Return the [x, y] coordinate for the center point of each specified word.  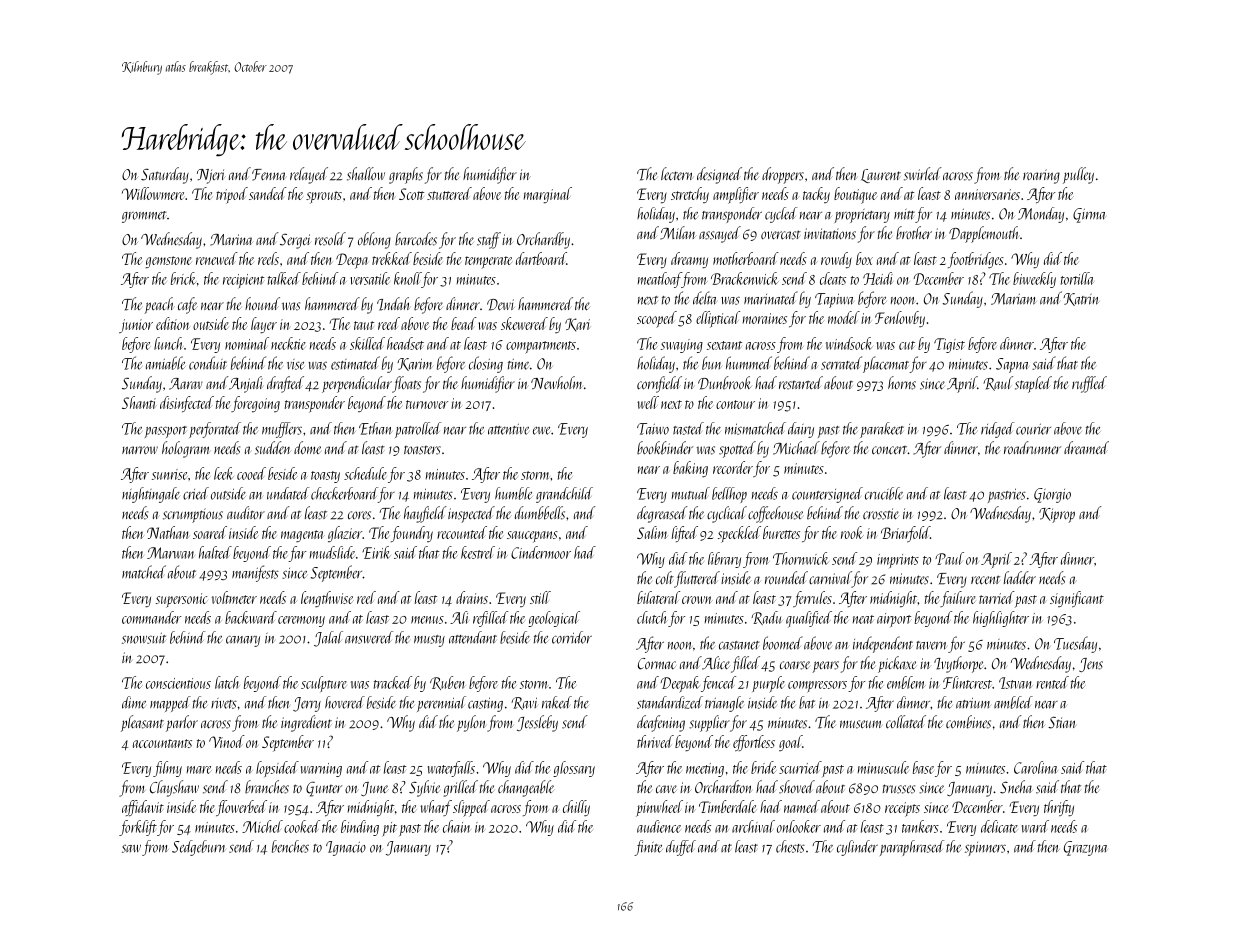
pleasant [142, 723]
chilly [576, 808]
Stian [1062, 723]
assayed [720, 234]
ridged [997, 430]
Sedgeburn [198, 848]
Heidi [878, 278]
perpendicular [357, 384]
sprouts [324, 197]
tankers [920, 826]
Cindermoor [541, 552]
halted [215, 552]
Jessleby [537, 723]
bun [711, 363]
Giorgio [1052, 495]
